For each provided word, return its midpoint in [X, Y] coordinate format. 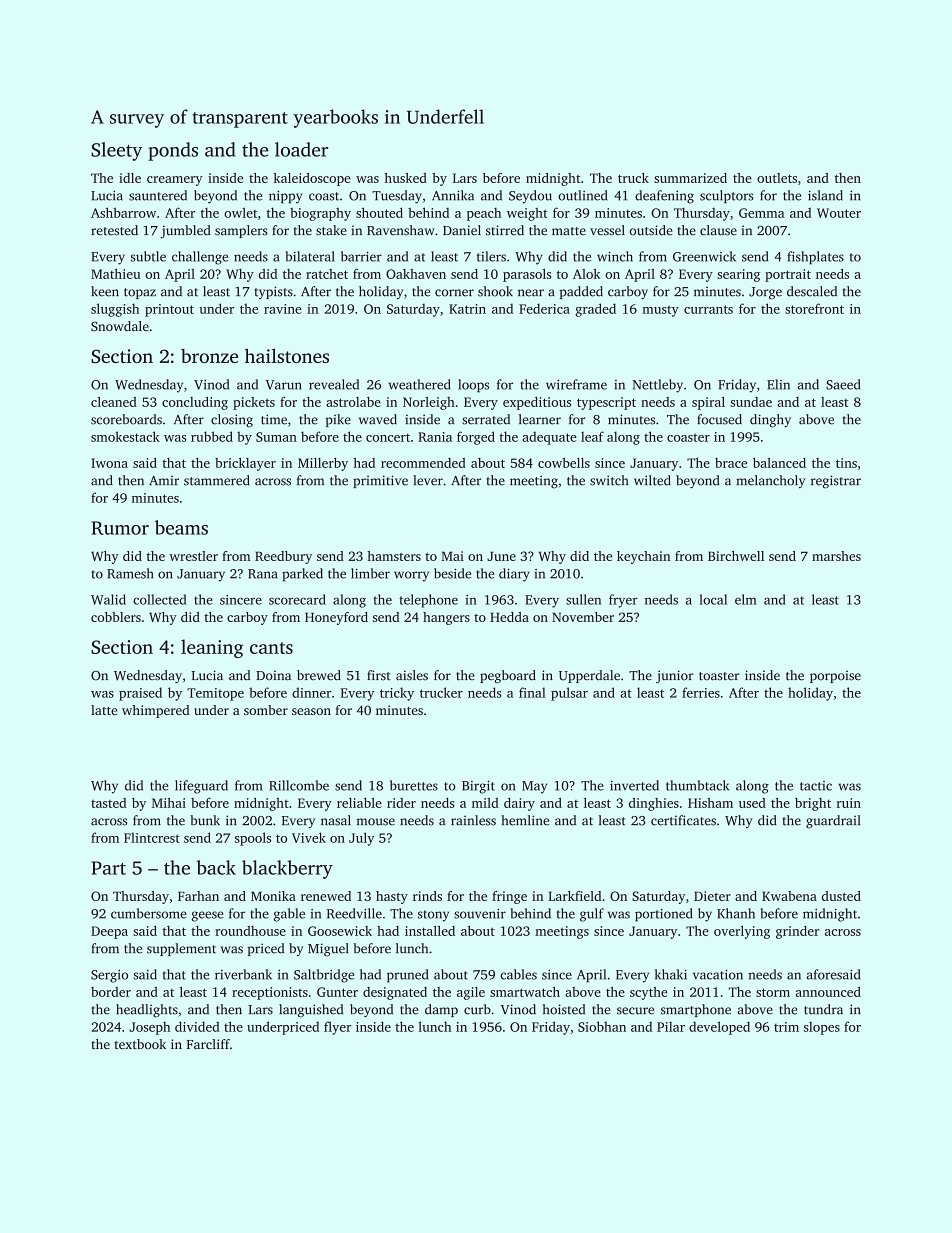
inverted [634, 785]
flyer [337, 1028]
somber [266, 710]
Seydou [530, 197]
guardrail [833, 822]
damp [441, 1010]
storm [773, 992]
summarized [690, 178]
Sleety [116, 151]
